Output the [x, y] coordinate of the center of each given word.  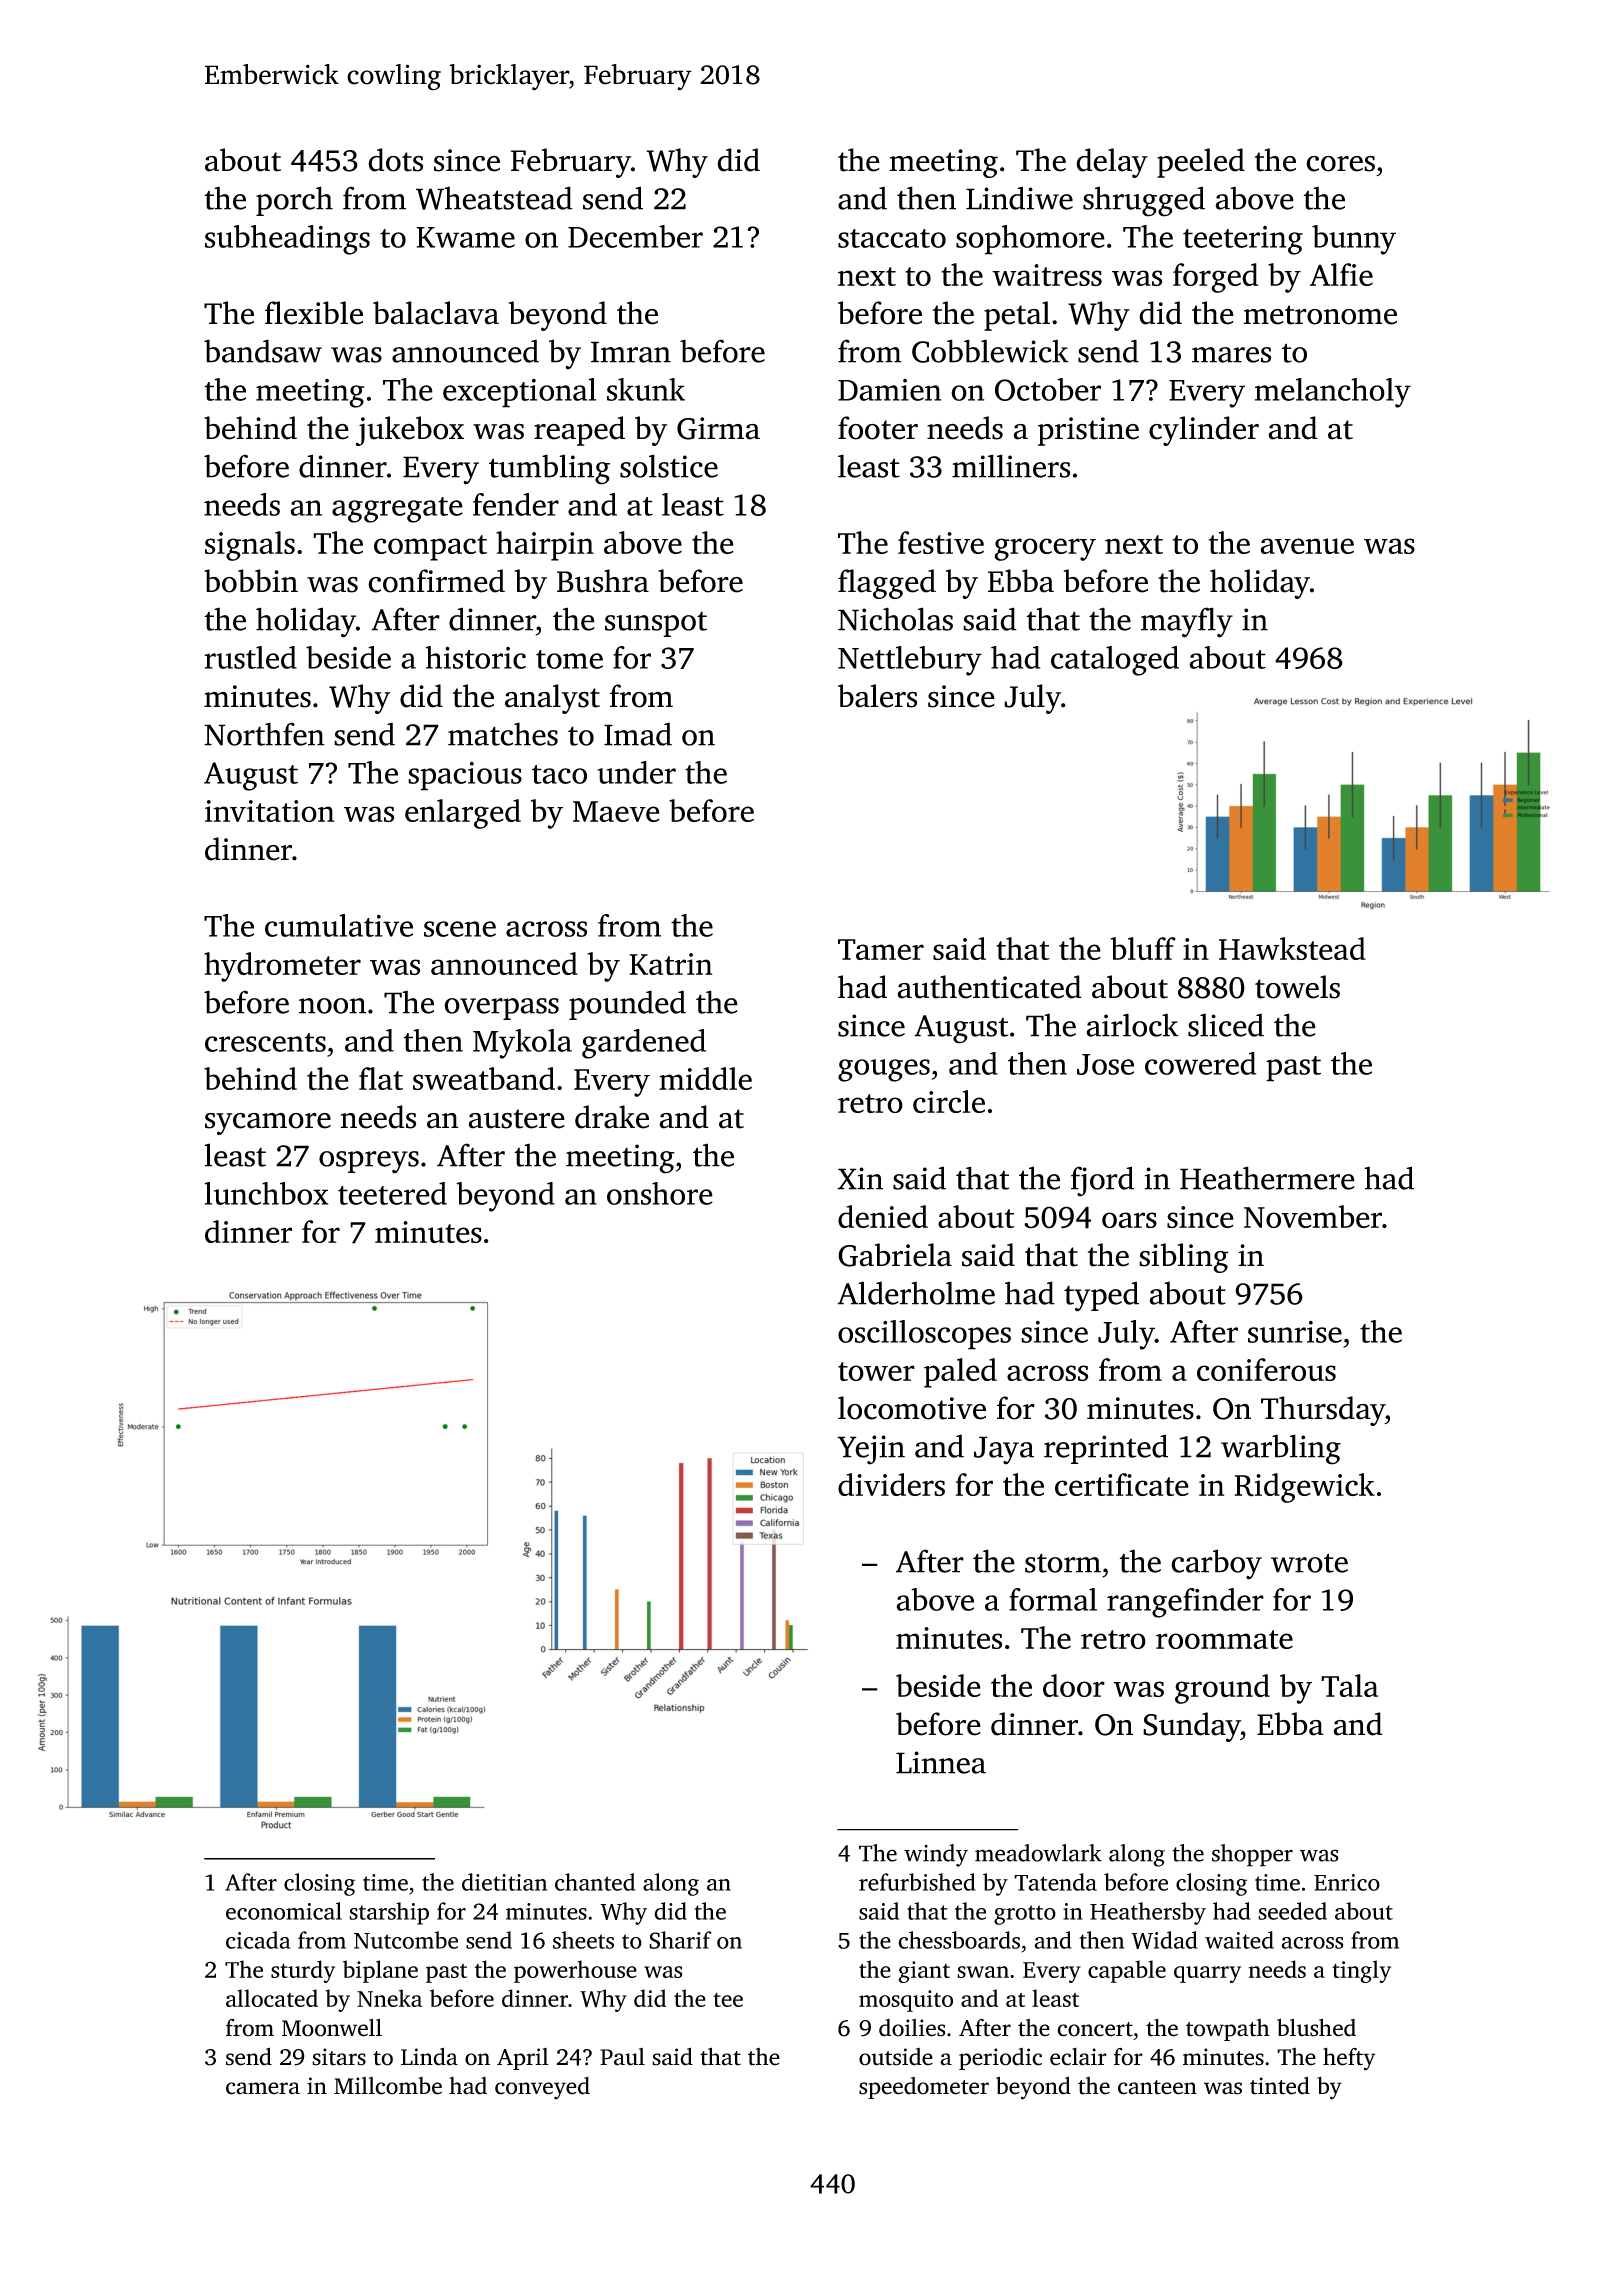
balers [877, 696]
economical [284, 1911]
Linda [429, 2056]
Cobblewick [990, 351]
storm [1063, 1563]
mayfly [1187, 622]
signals [250, 546]
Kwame [465, 237]
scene [460, 929]
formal [1053, 1599]
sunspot [656, 624]
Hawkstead [1292, 948]
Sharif [680, 1940]
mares [1231, 355]
